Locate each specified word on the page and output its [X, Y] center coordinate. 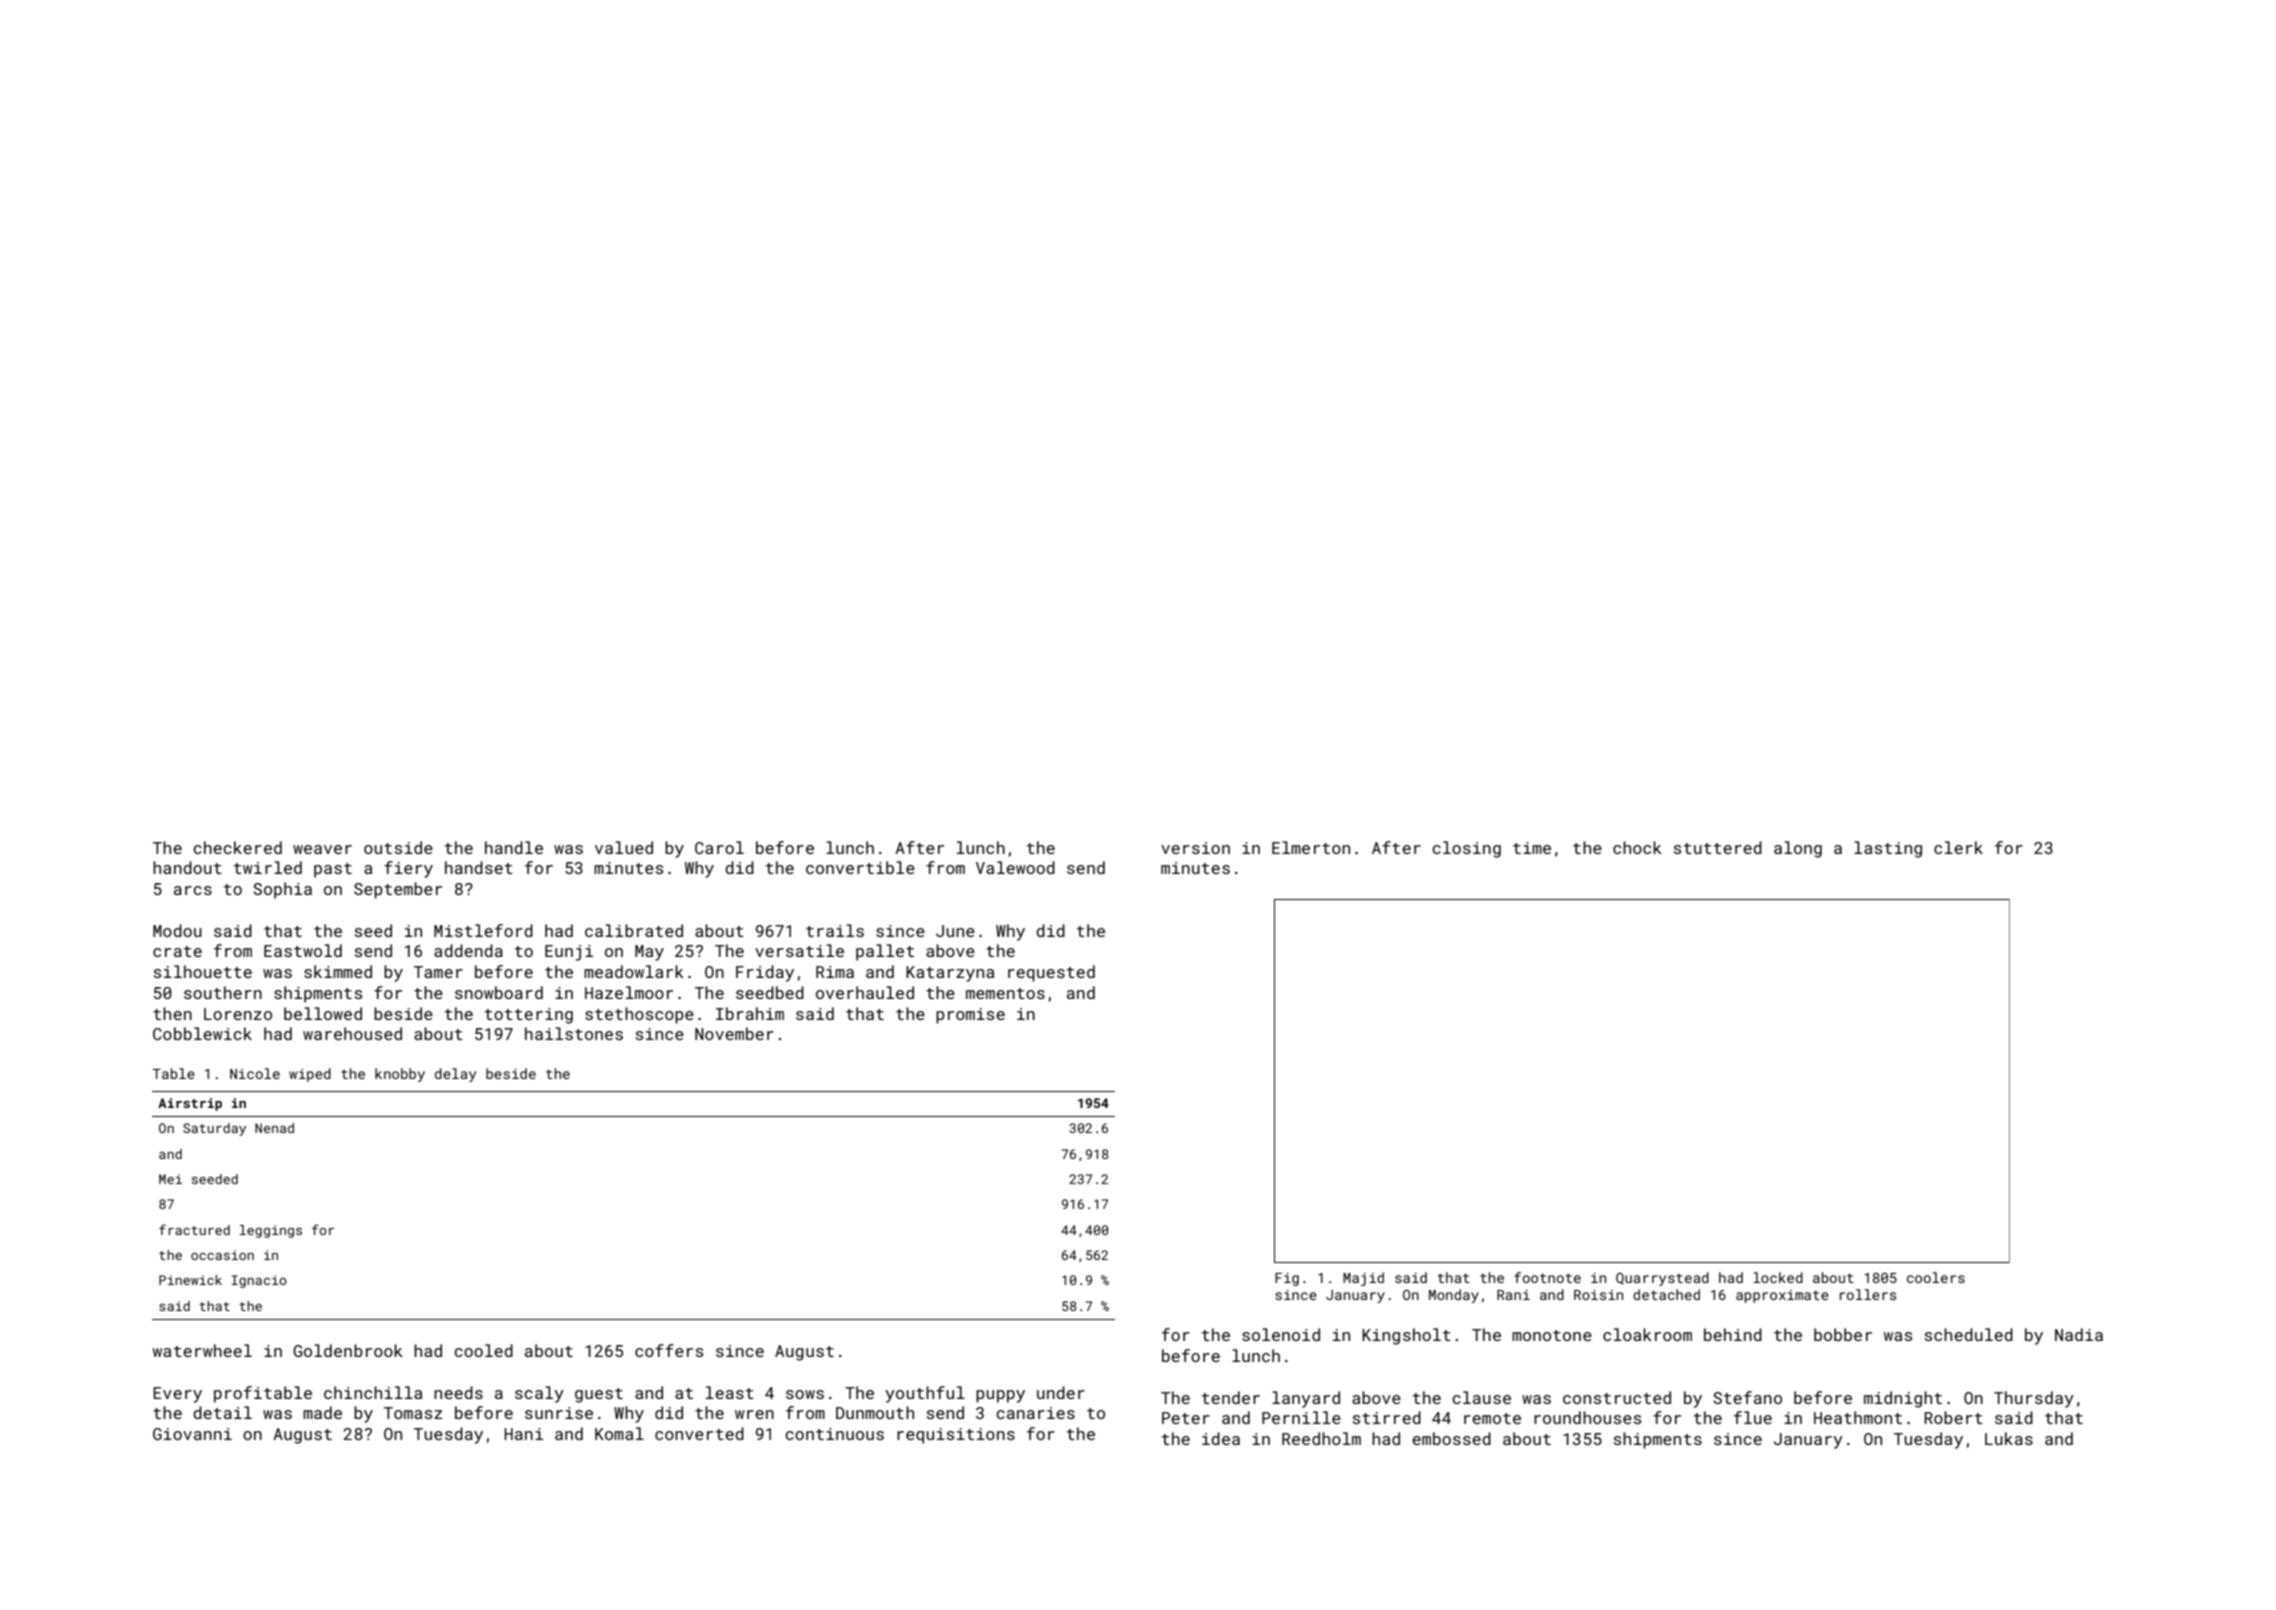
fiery [408, 869]
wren [754, 1414]
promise [970, 1016]
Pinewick [190, 1280]
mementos [1005, 993]
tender [1231, 1397]
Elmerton [1311, 847]
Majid [1363, 1279]
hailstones [574, 1033]
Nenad [274, 1128]
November [734, 1033]
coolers [1936, 1277]
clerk [1958, 847]
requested [1051, 973]
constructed [1617, 1397]
